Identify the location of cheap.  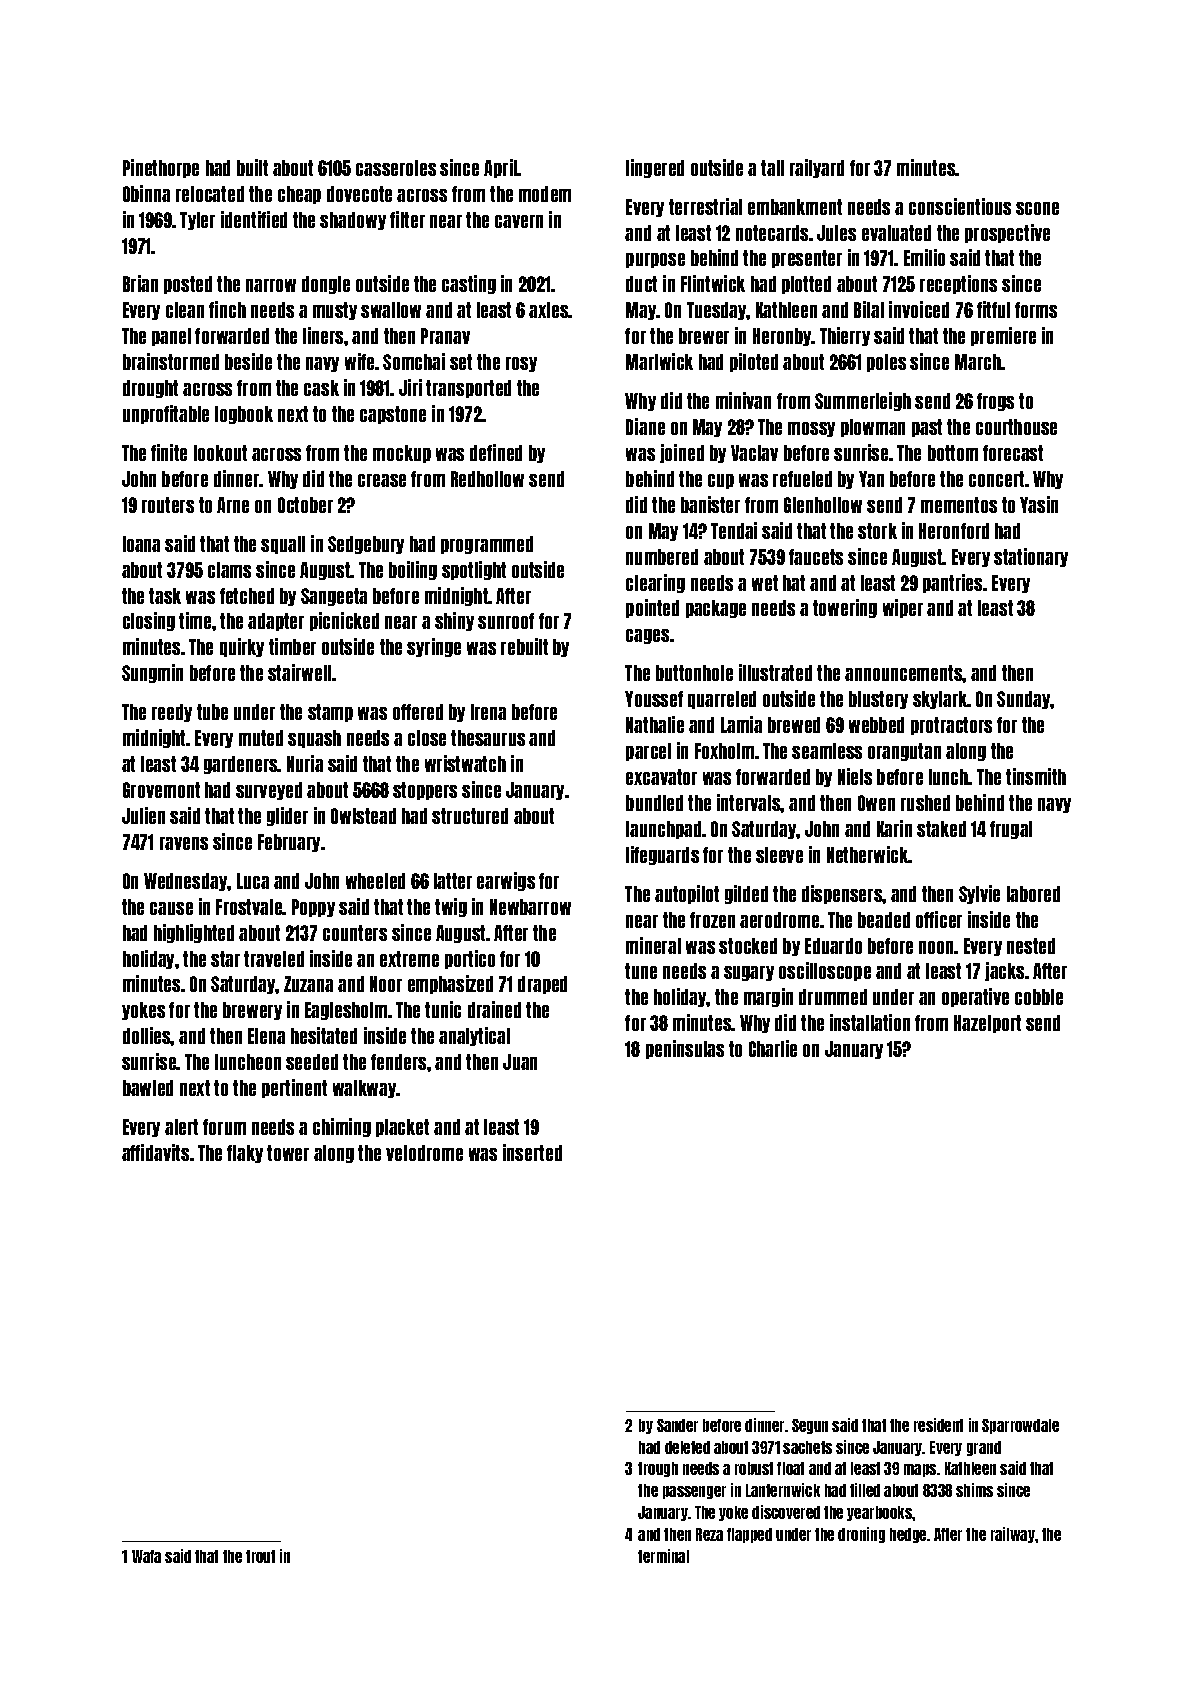
(299, 195).
